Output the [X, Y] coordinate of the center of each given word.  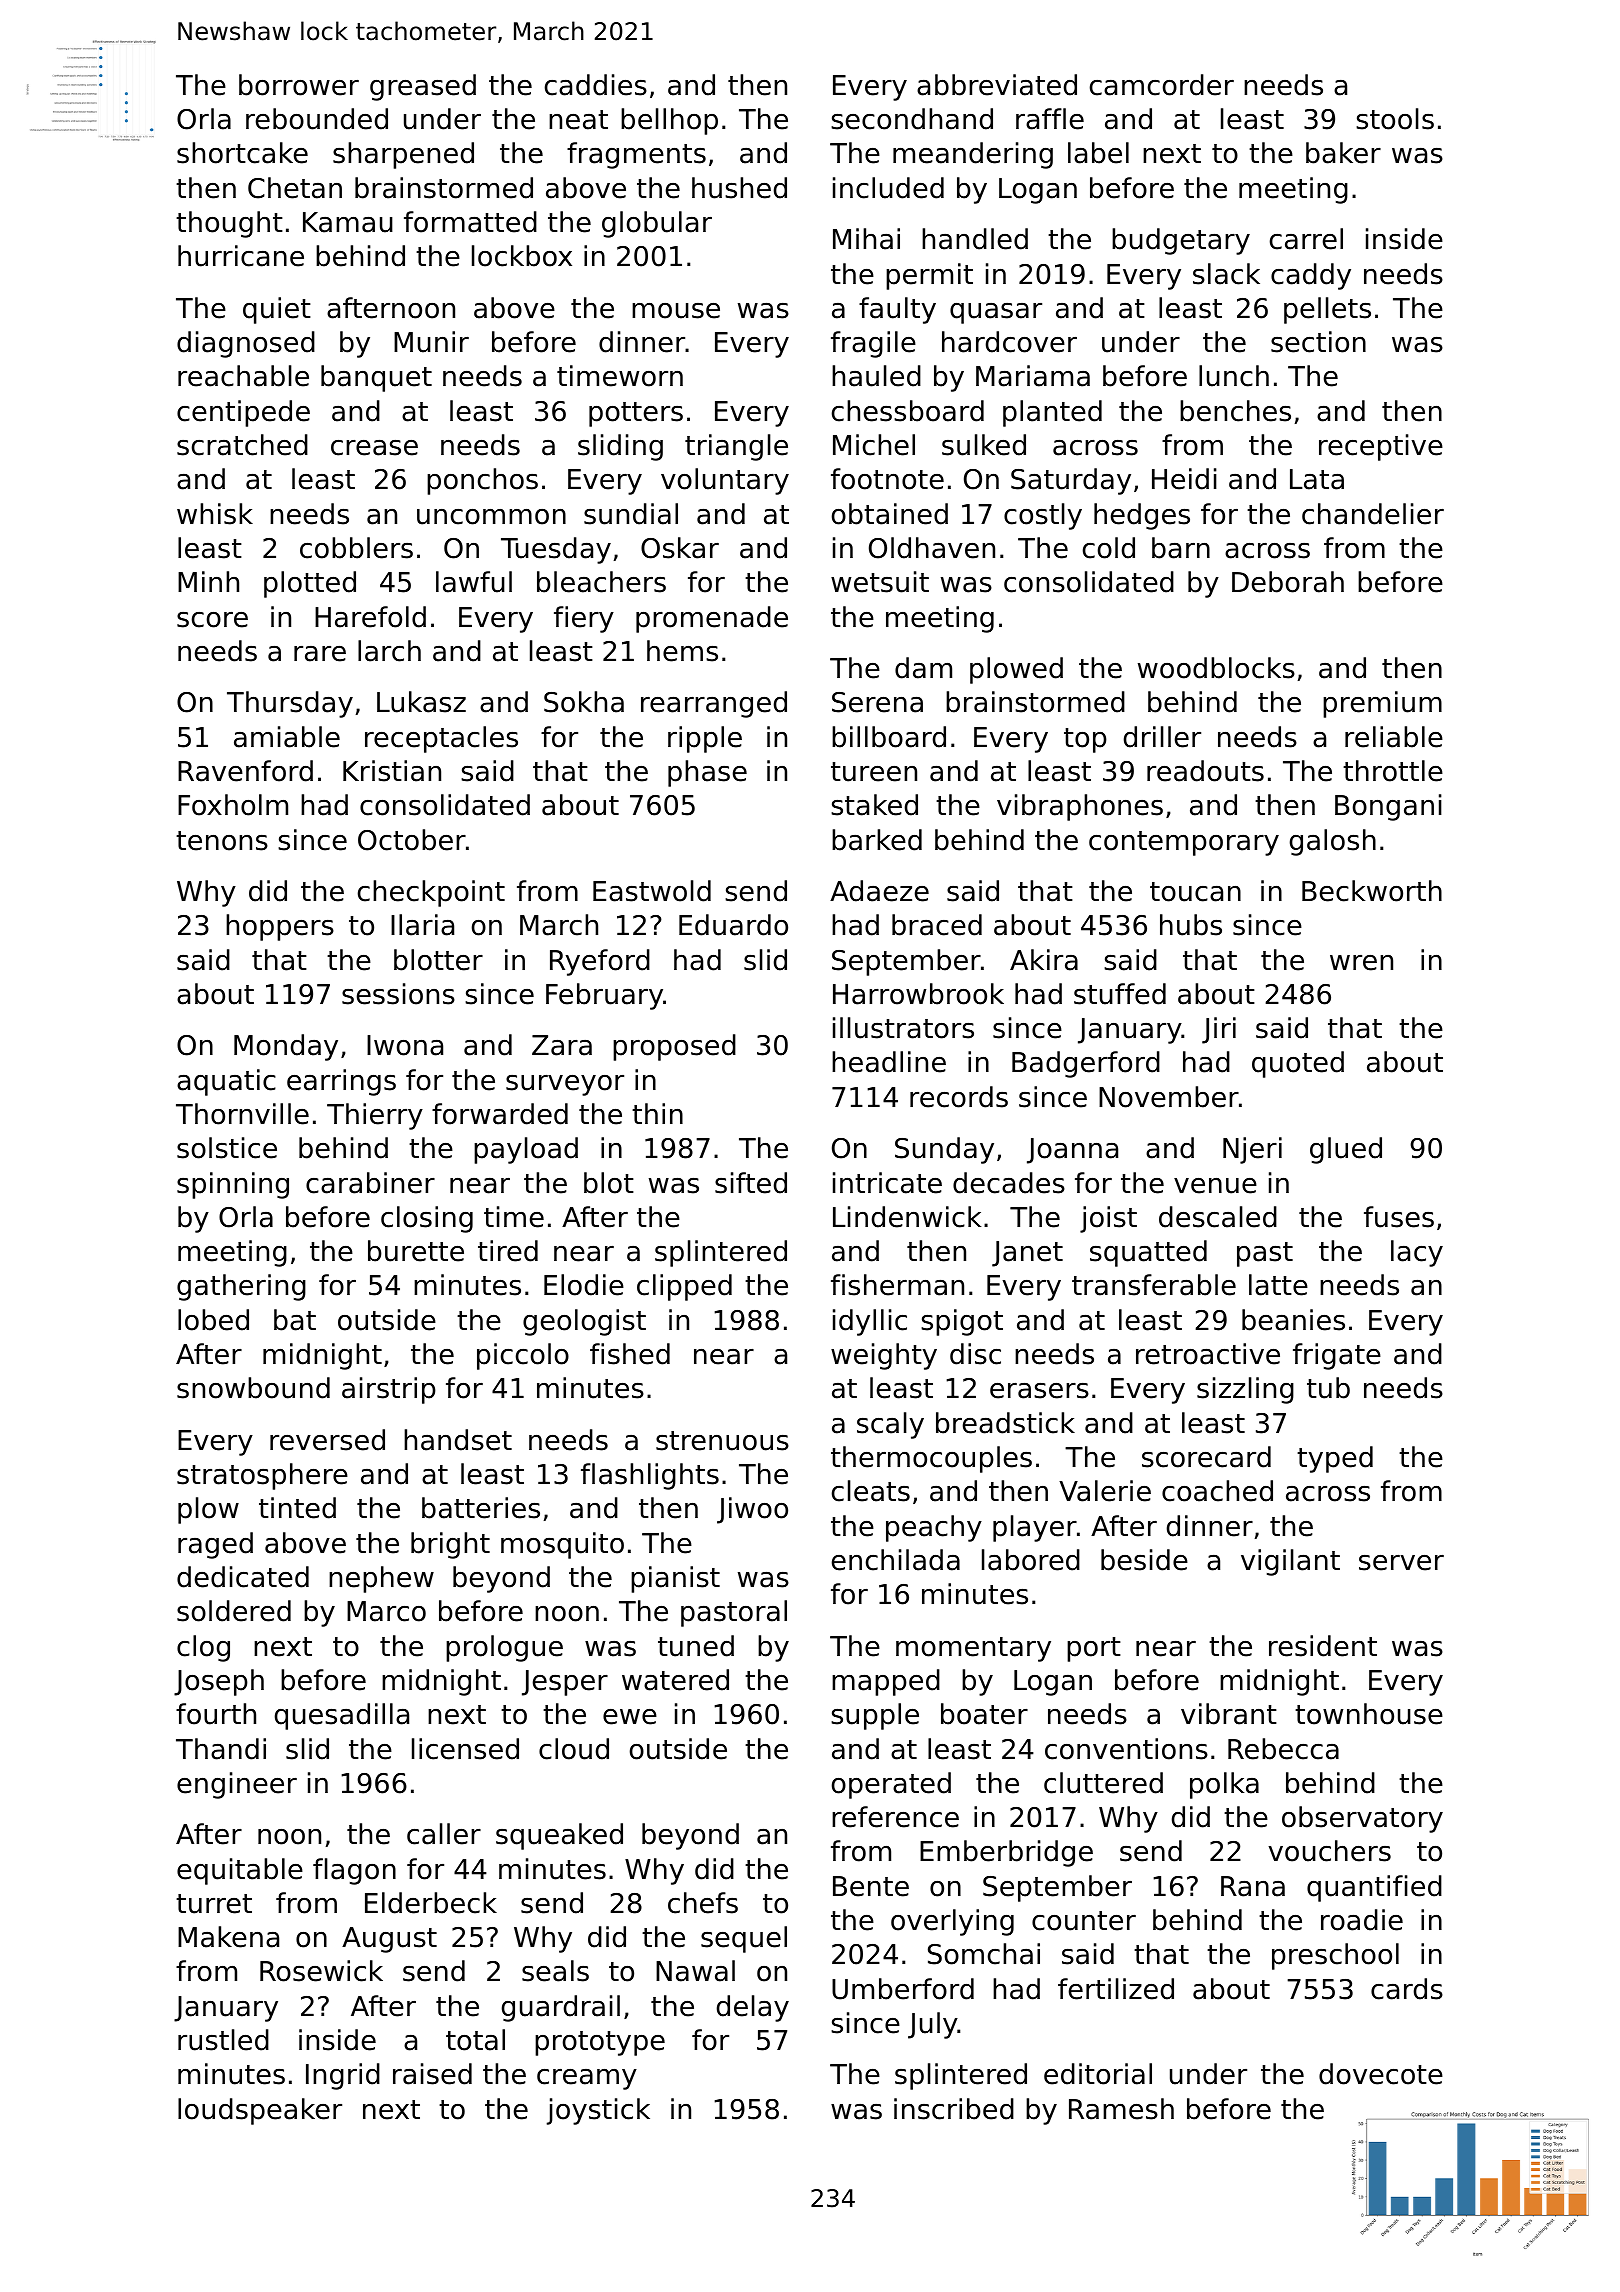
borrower [299, 85]
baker [1343, 153]
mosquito [562, 1545]
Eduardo [733, 925]
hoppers [280, 927]
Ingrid [343, 2076]
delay [753, 2008]
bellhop [669, 121]
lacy [1417, 1253]
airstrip [389, 1390]
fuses [1399, 1217]
